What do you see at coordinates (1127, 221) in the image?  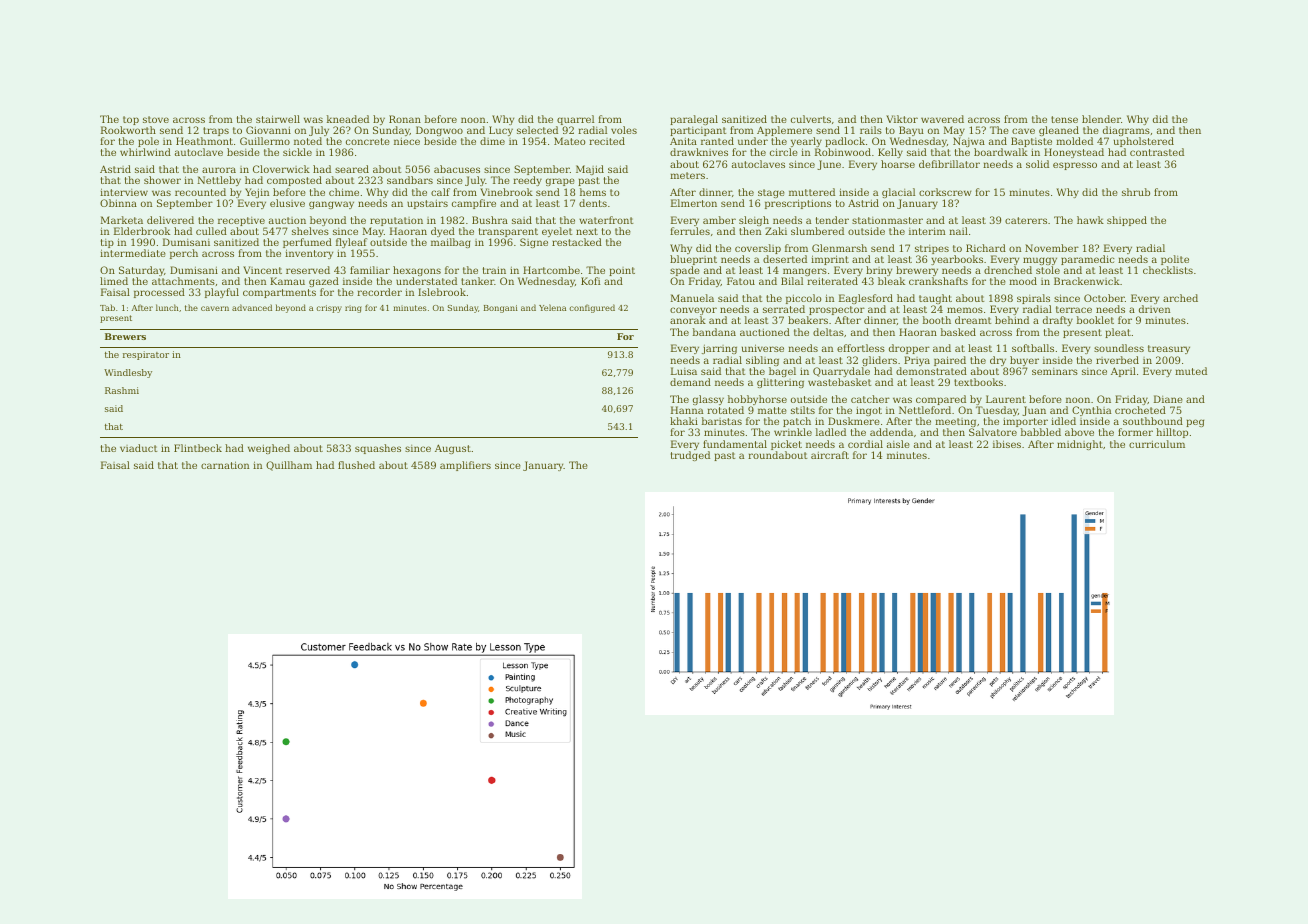 I see `shipped` at bounding box center [1127, 221].
